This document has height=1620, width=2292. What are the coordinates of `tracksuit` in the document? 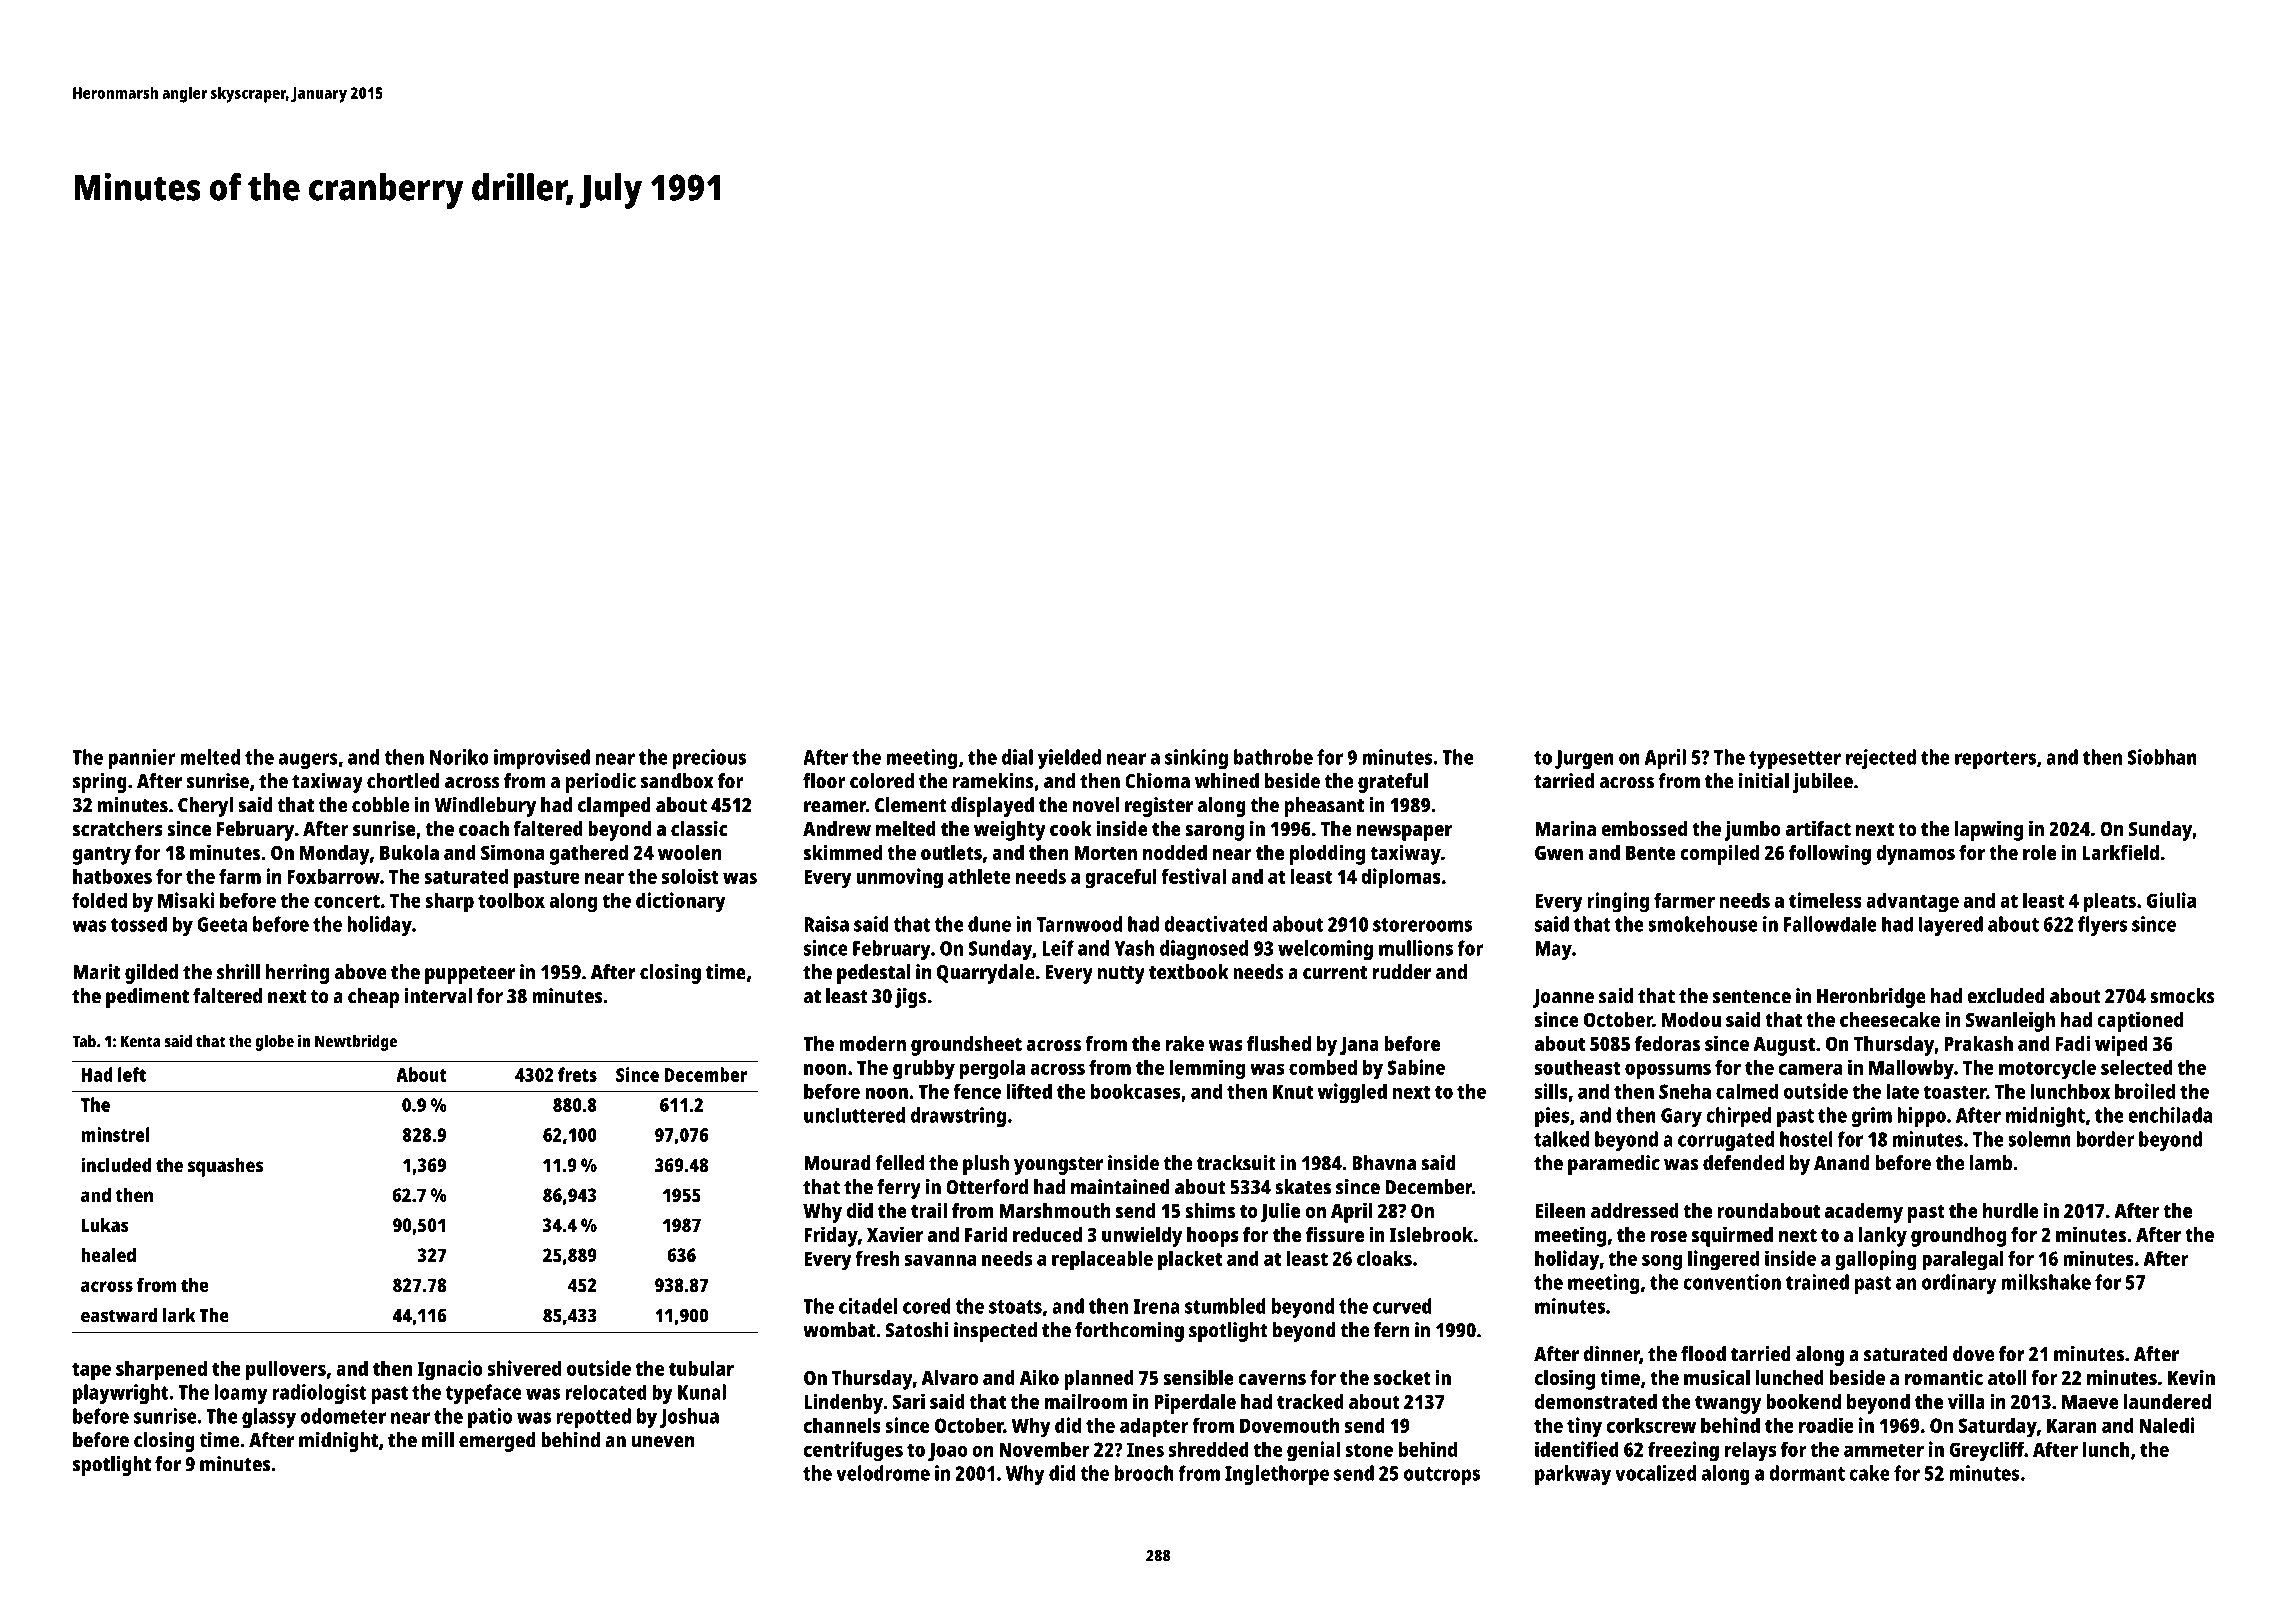 It's located at (1236, 1163).
